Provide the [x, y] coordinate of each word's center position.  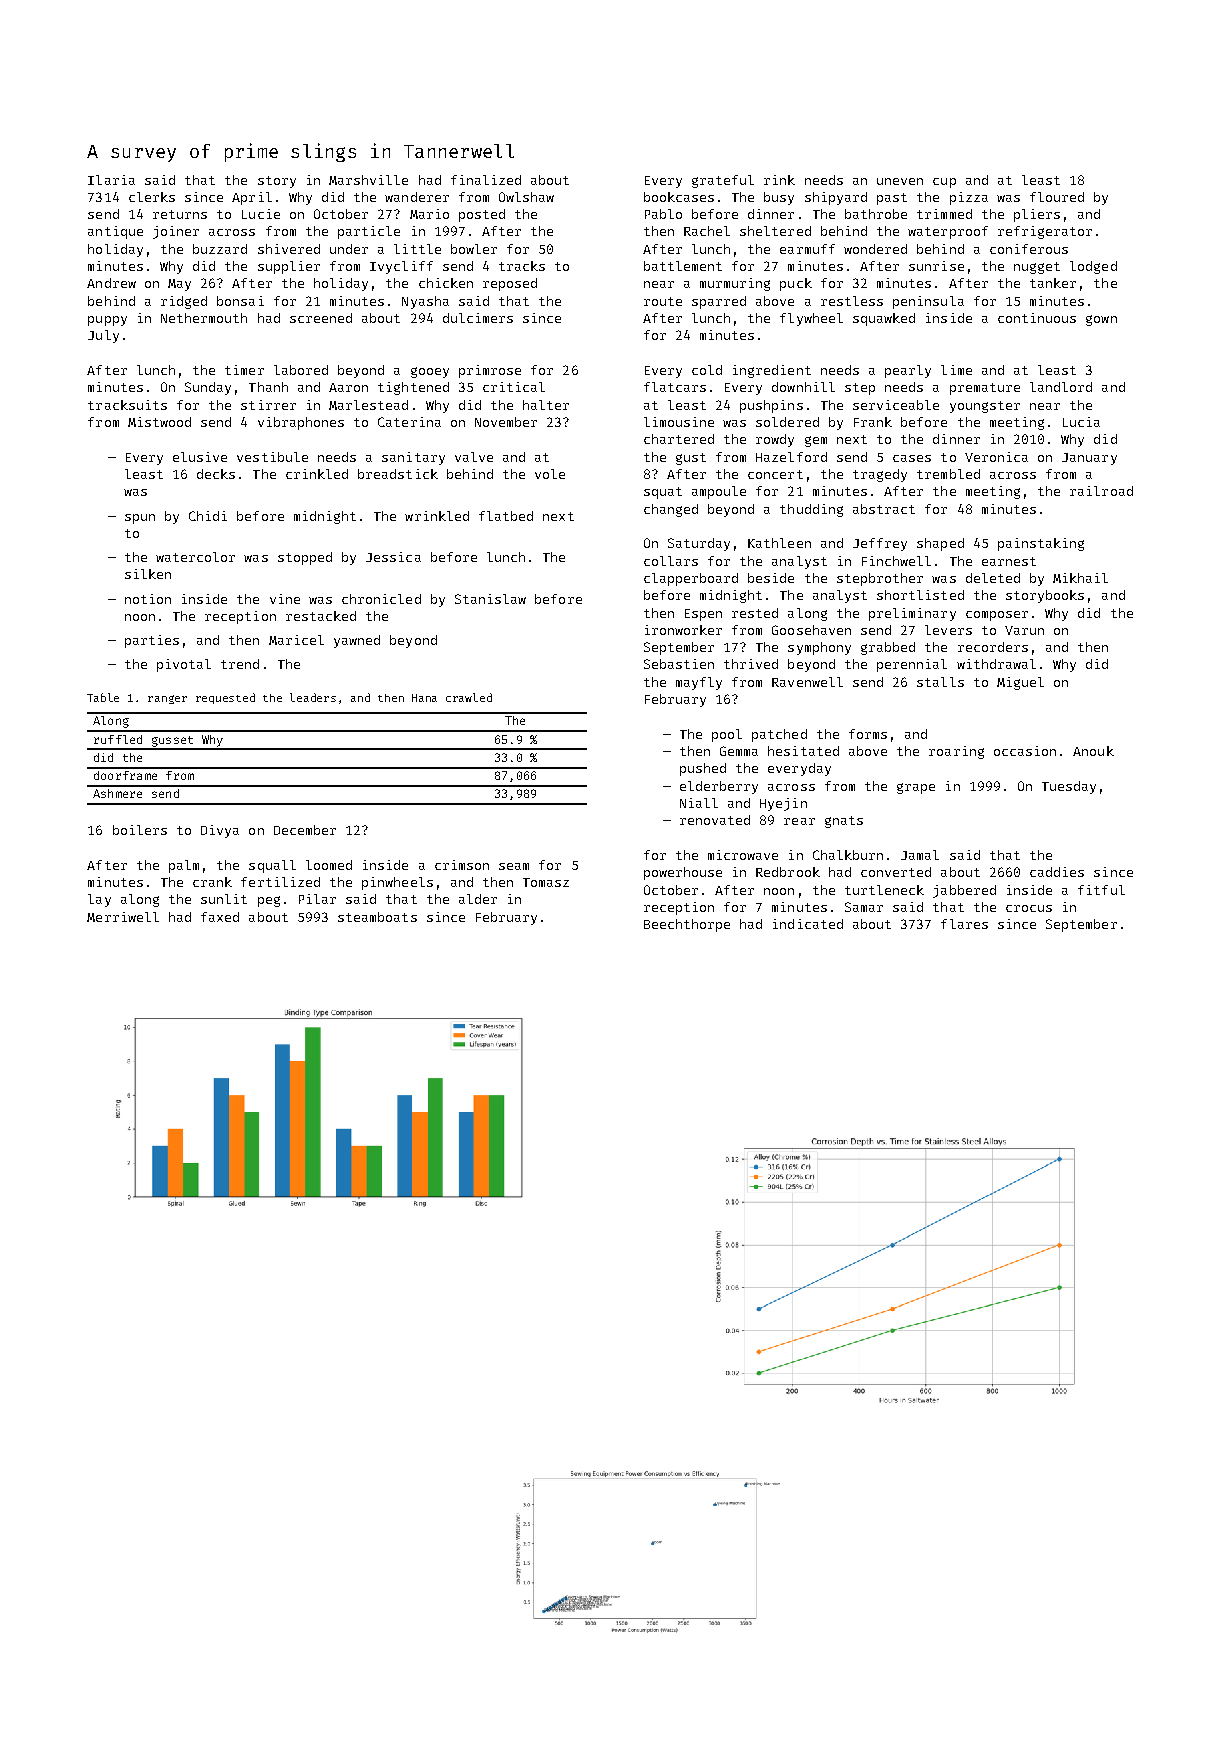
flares [964, 924]
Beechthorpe [687, 925]
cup [944, 183]
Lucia [1081, 422]
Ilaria [111, 180]
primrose [490, 371]
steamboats [377, 917]
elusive [200, 457]
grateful [723, 181]
